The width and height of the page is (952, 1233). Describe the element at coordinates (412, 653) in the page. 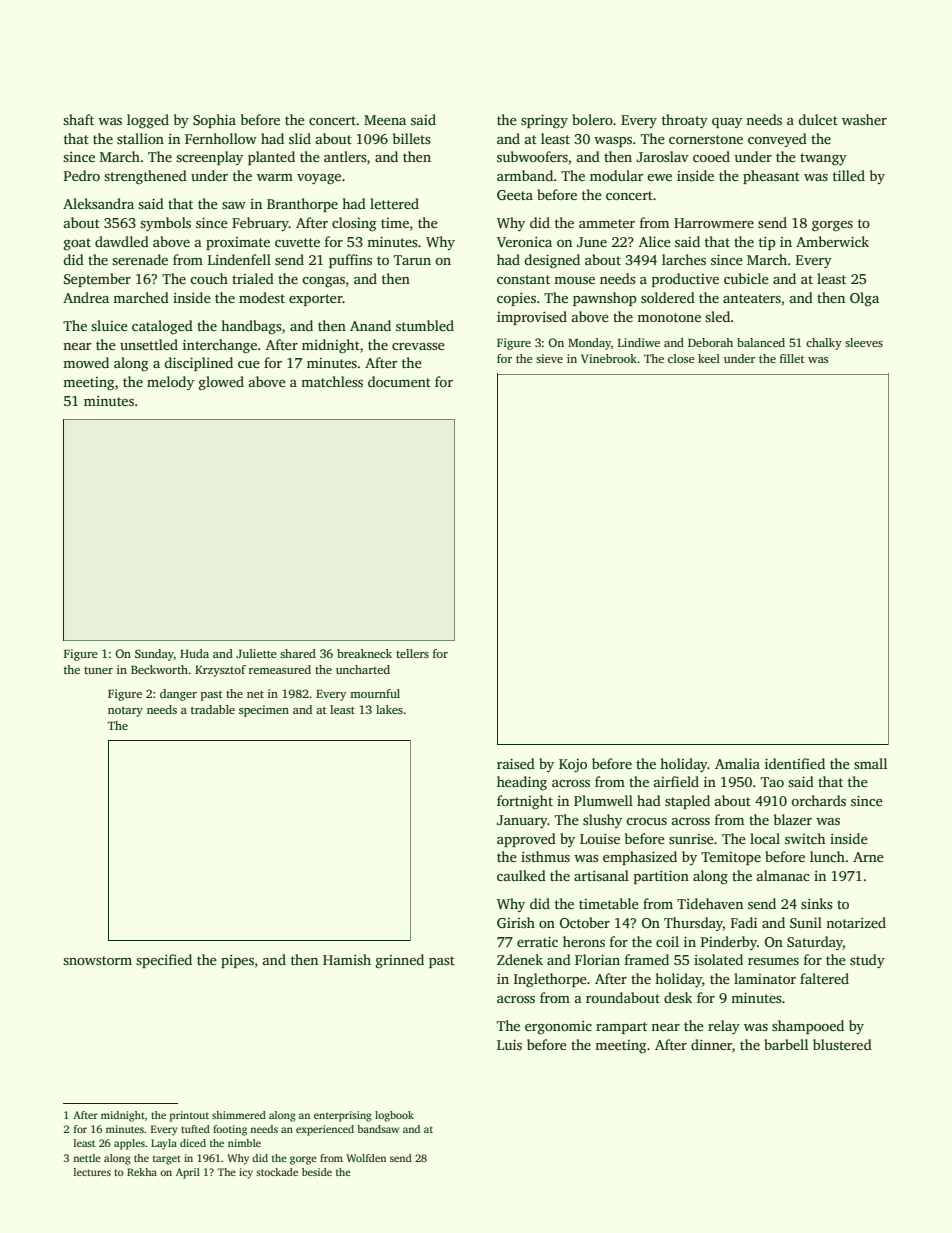

I see `tellers` at that location.
